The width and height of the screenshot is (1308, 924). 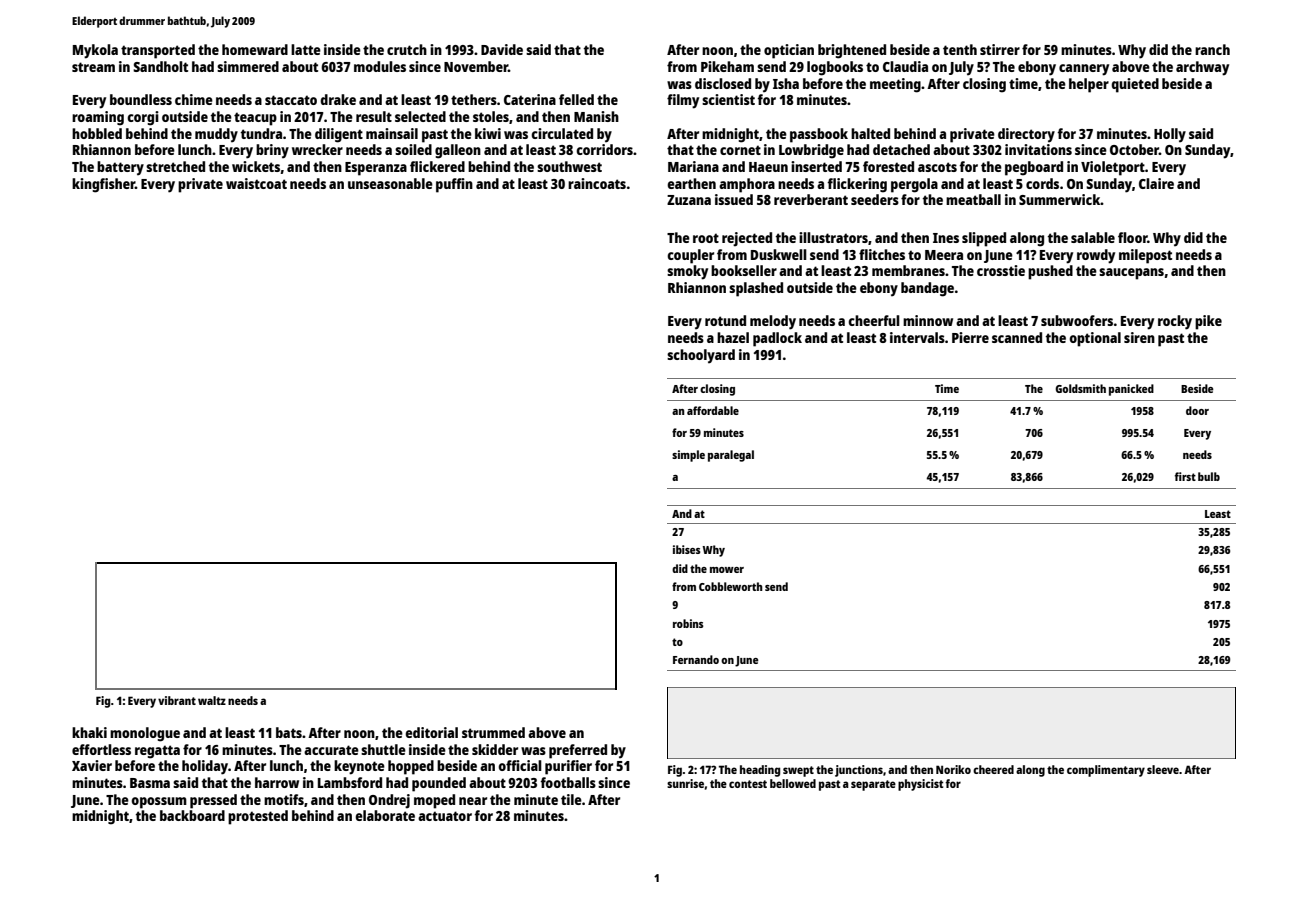 What do you see at coordinates (578, 751) in the screenshot?
I see `preferred` at bounding box center [578, 751].
